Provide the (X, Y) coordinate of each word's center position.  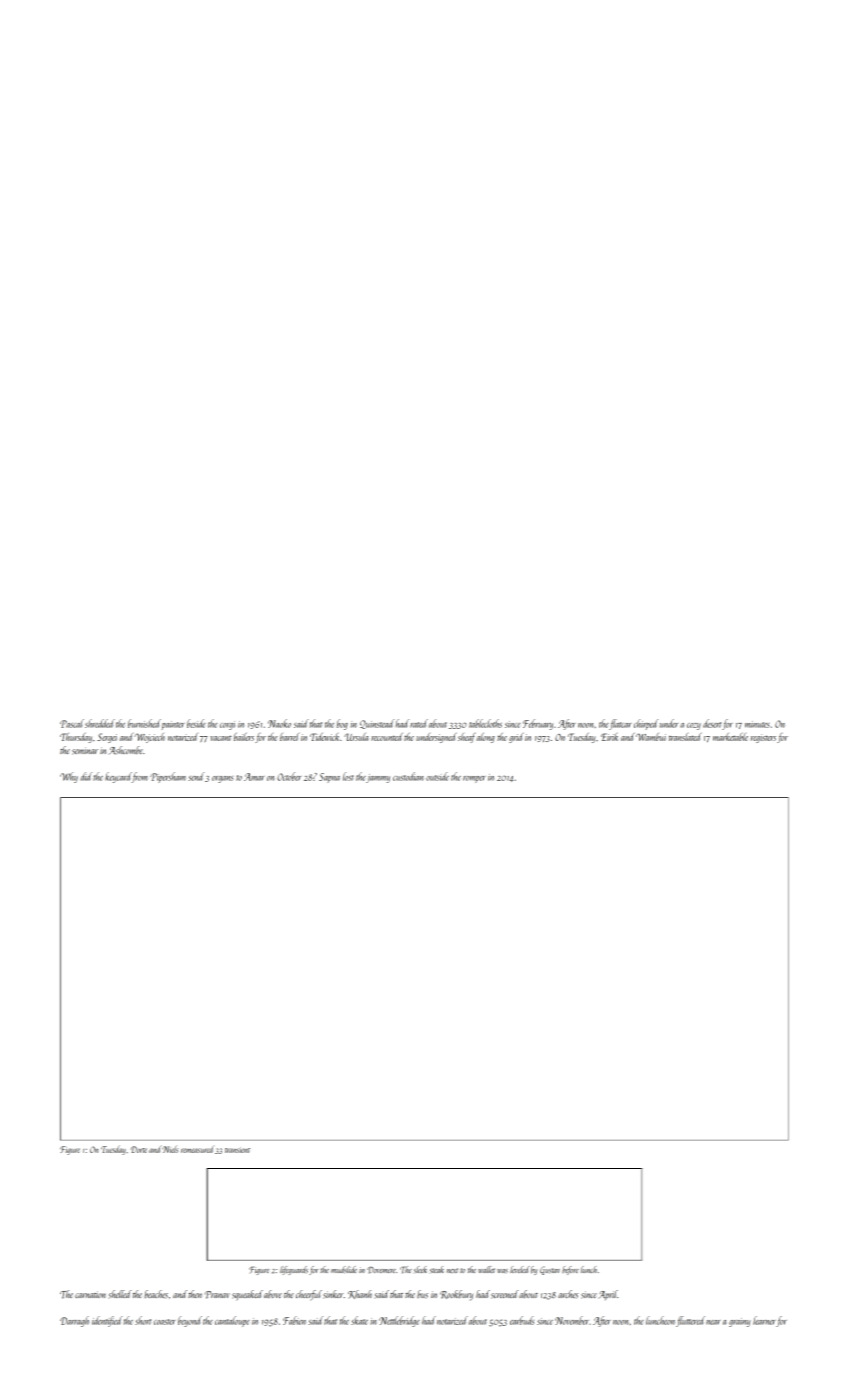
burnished (144, 723)
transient (237, 1150)
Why (69, 777)
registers (763, 738)
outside (437, 776)
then (195, 1294)
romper (474, 779)
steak (437, 1269)
